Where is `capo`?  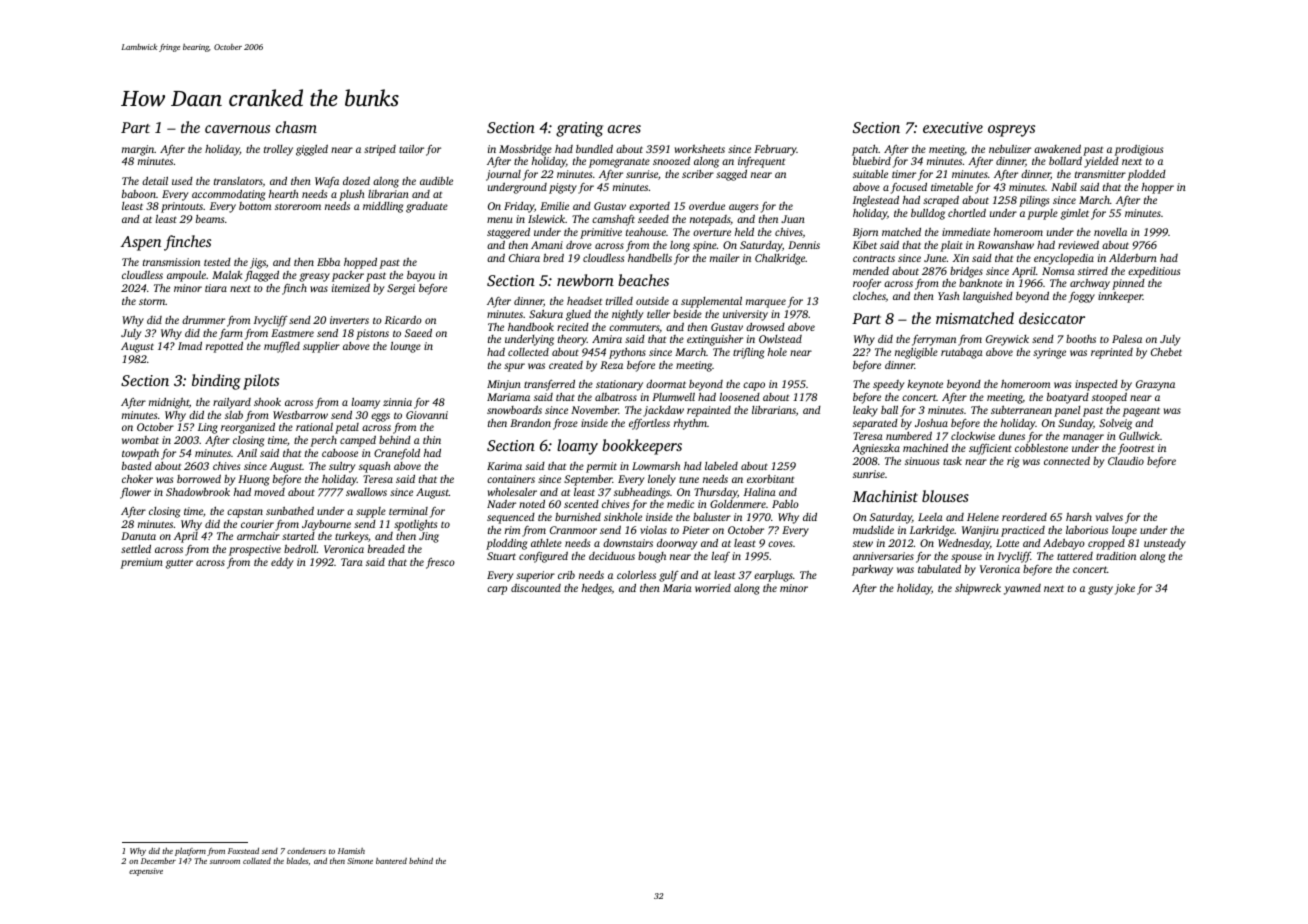 capo is located at coordinates (754, 386).
